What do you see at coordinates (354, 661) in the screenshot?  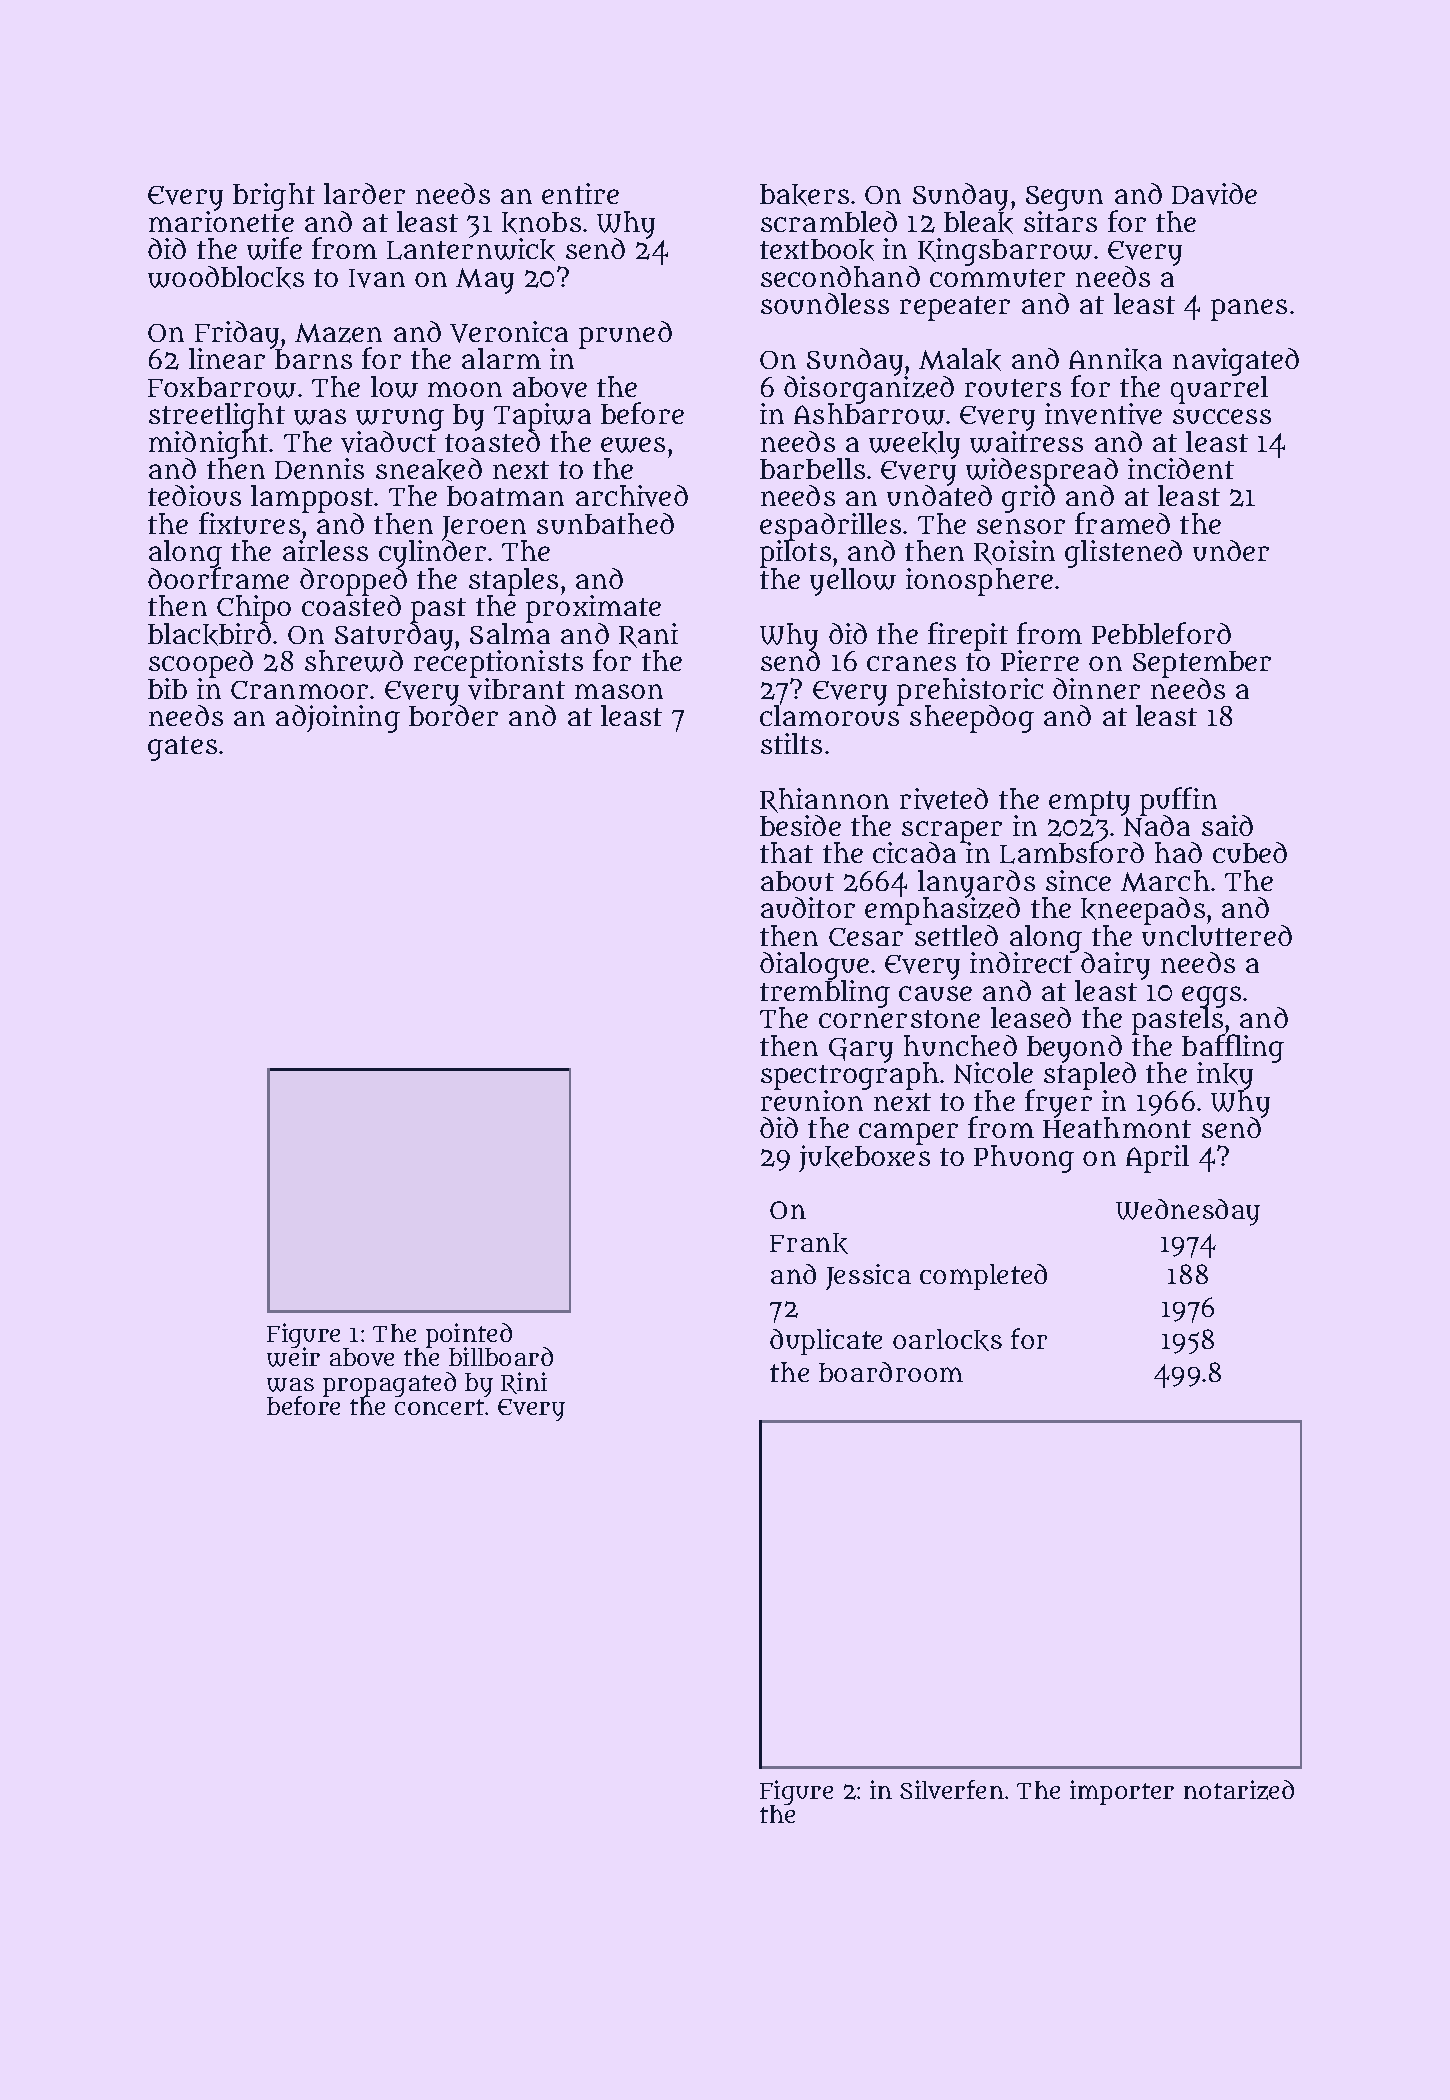 I see `shrewd` at bounding box center [354, 661].
